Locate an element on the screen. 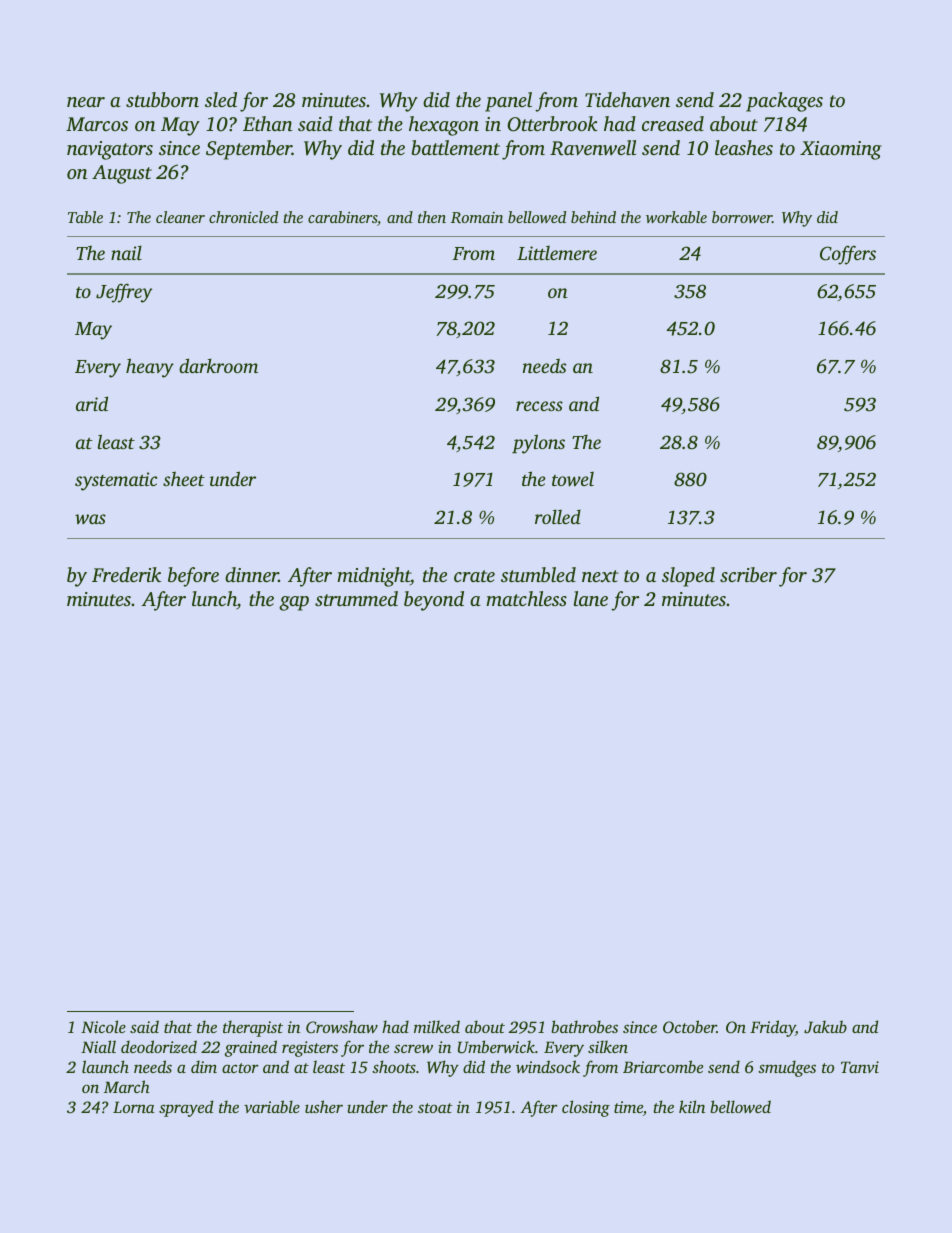  Littlemere is located at coordinates (557, 253).
